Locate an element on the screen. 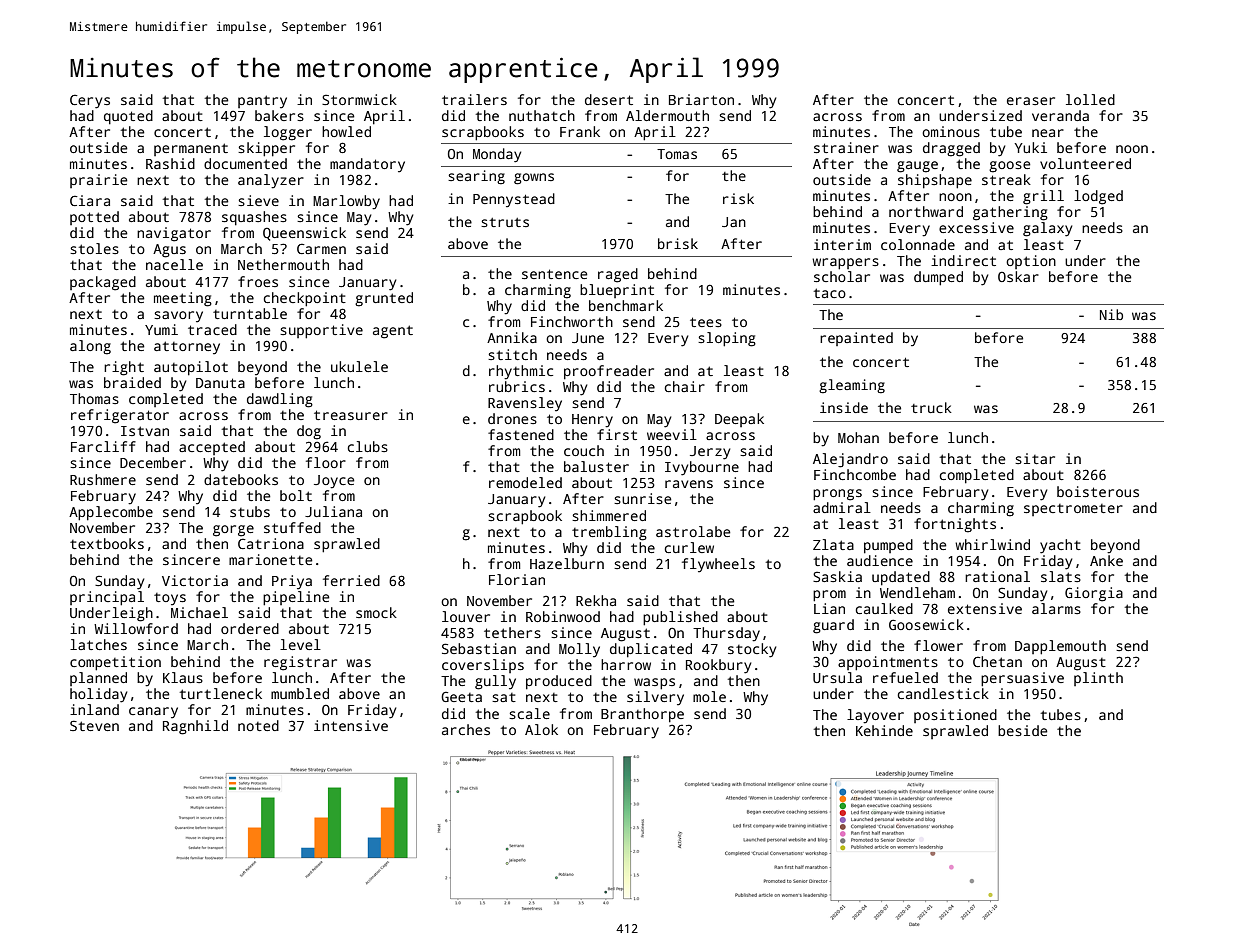 This screenshot has width=1233, height=952. baluster is located at coordinates (596, 466).
